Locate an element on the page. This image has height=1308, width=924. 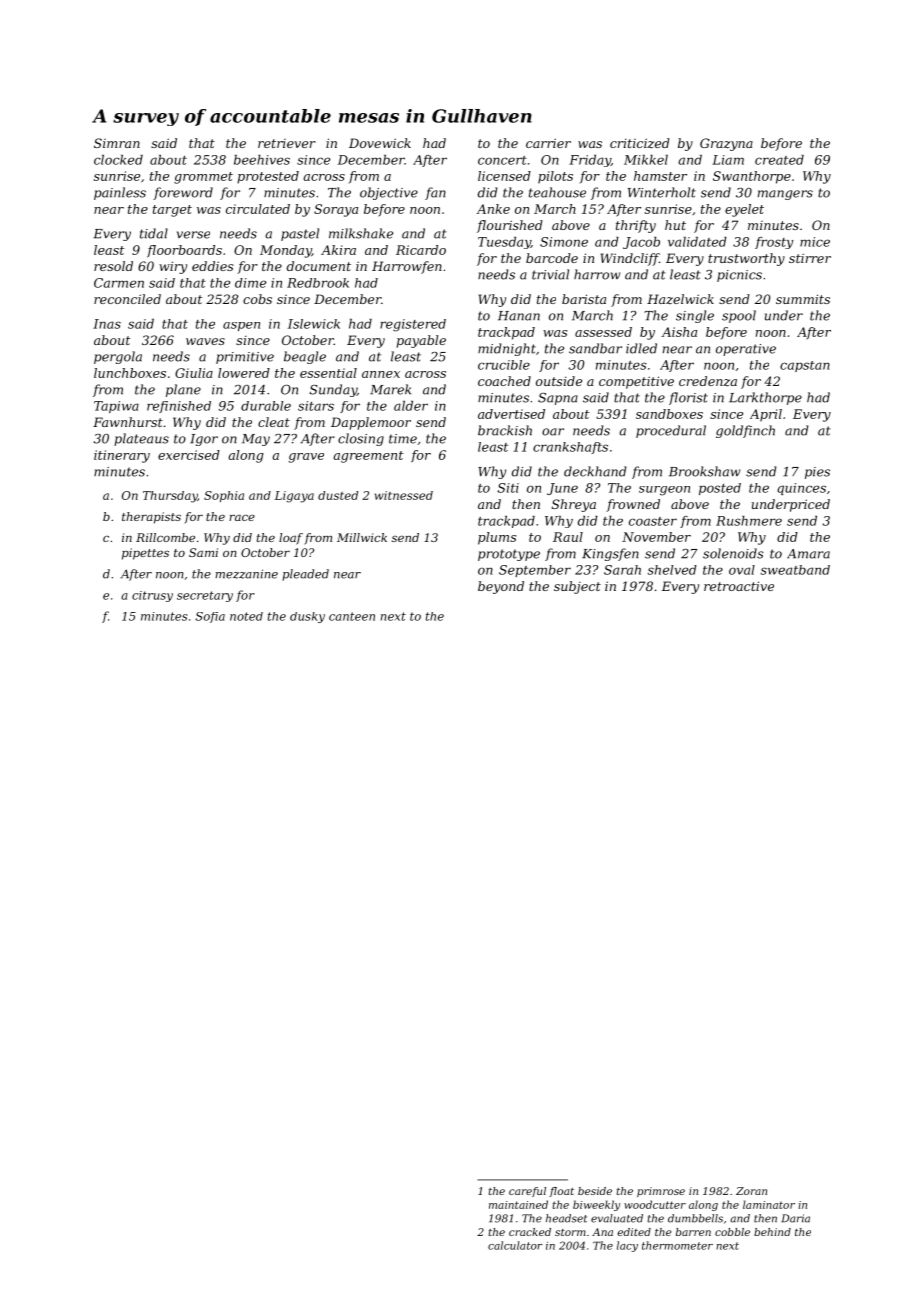
itinerary is located at coordinates (122, 456).
